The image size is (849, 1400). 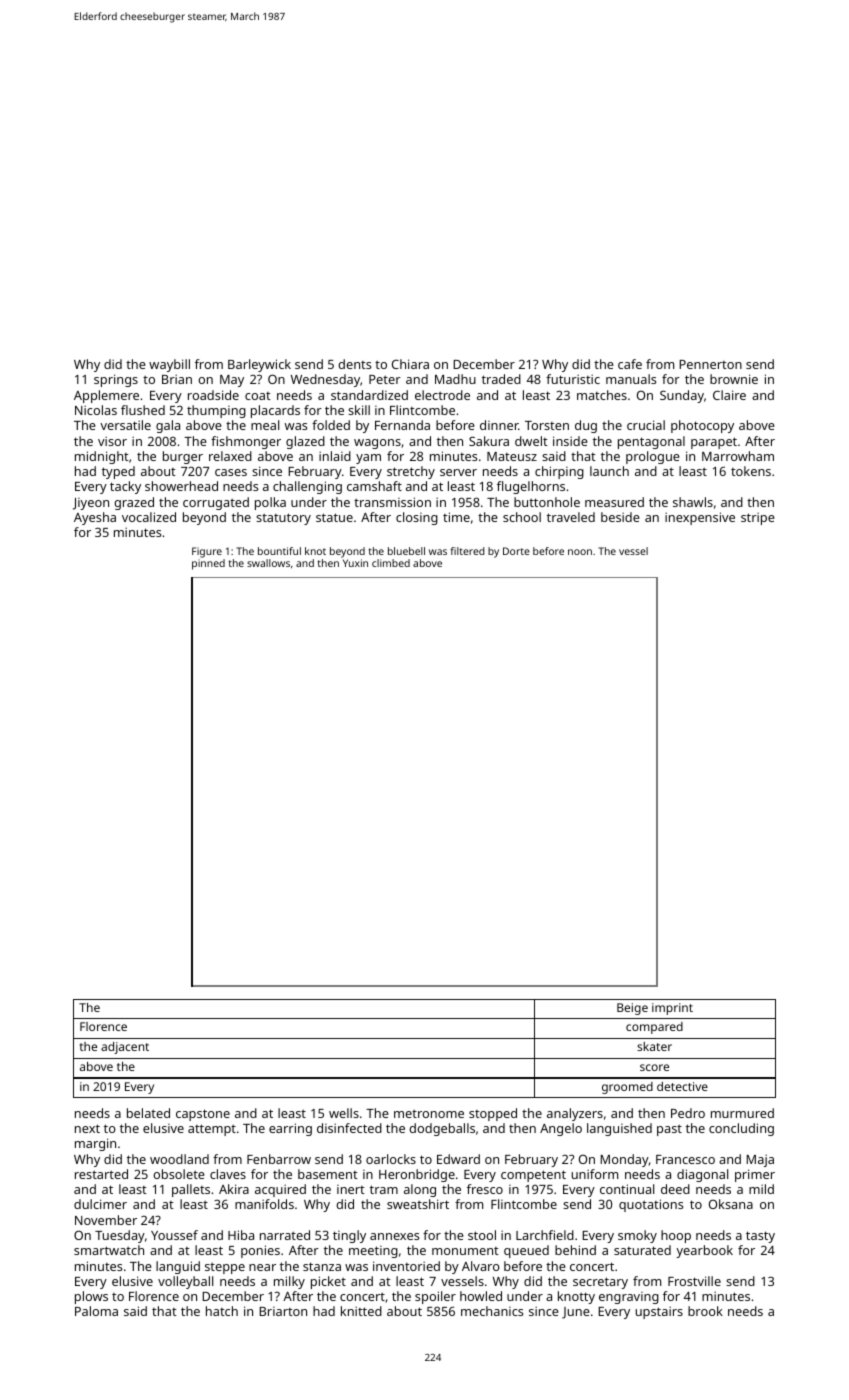 What do you see at coordinates (148, 1113) in the page?
I see `belated` at bounding box center [148, 1113].
